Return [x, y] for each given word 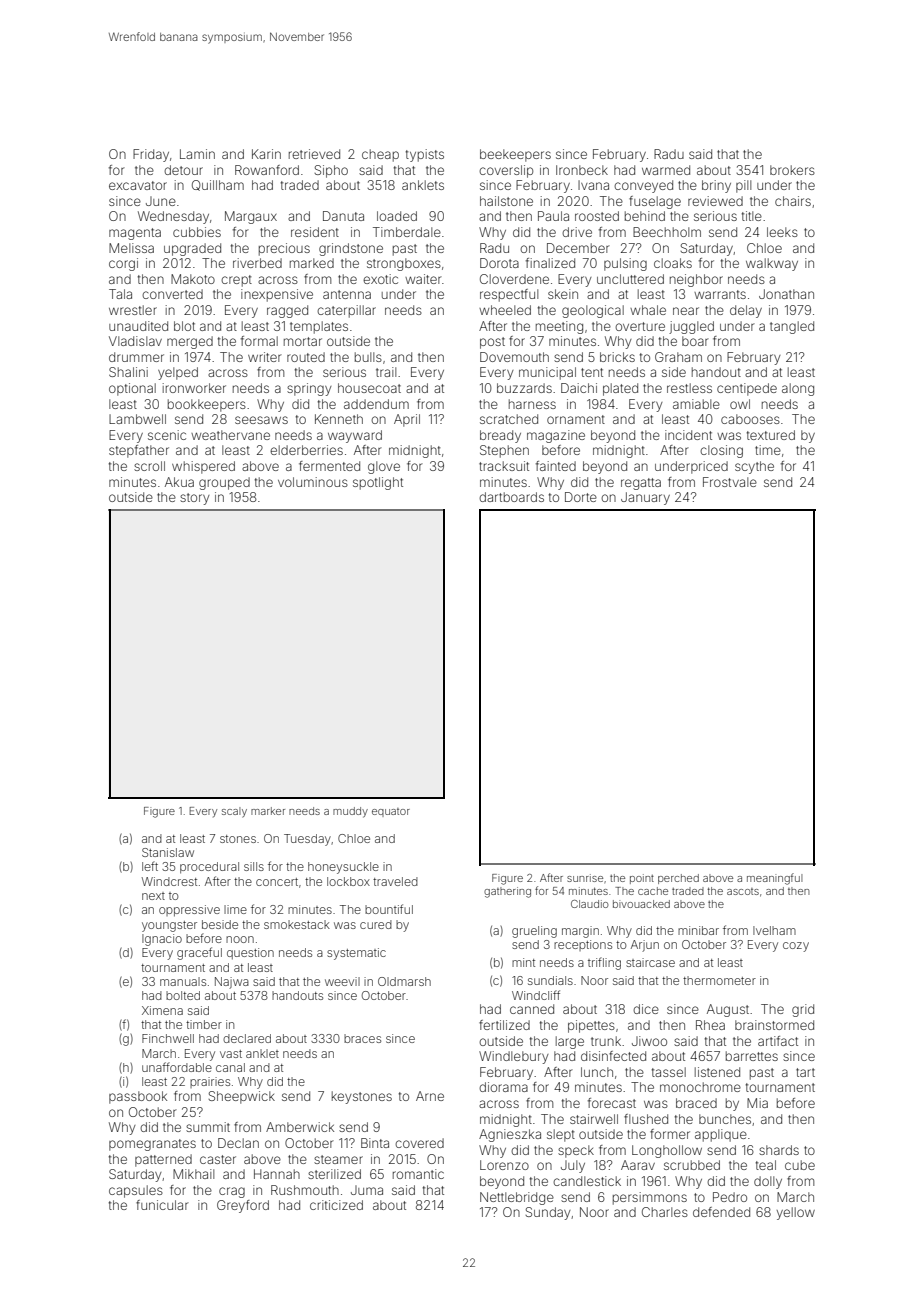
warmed [666, 170]
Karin [266, 154]
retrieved [314, 154]
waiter [423, 279]
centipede [747, 389]
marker [268, 811]
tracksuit [504, 466]
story [195, 499]
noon [240, 939]
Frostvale [730, 482]
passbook [138, 1097]
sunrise [585, 878]
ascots [743, 891]
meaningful [775, 879]
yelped [178, 373]
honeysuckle [343, 868]
